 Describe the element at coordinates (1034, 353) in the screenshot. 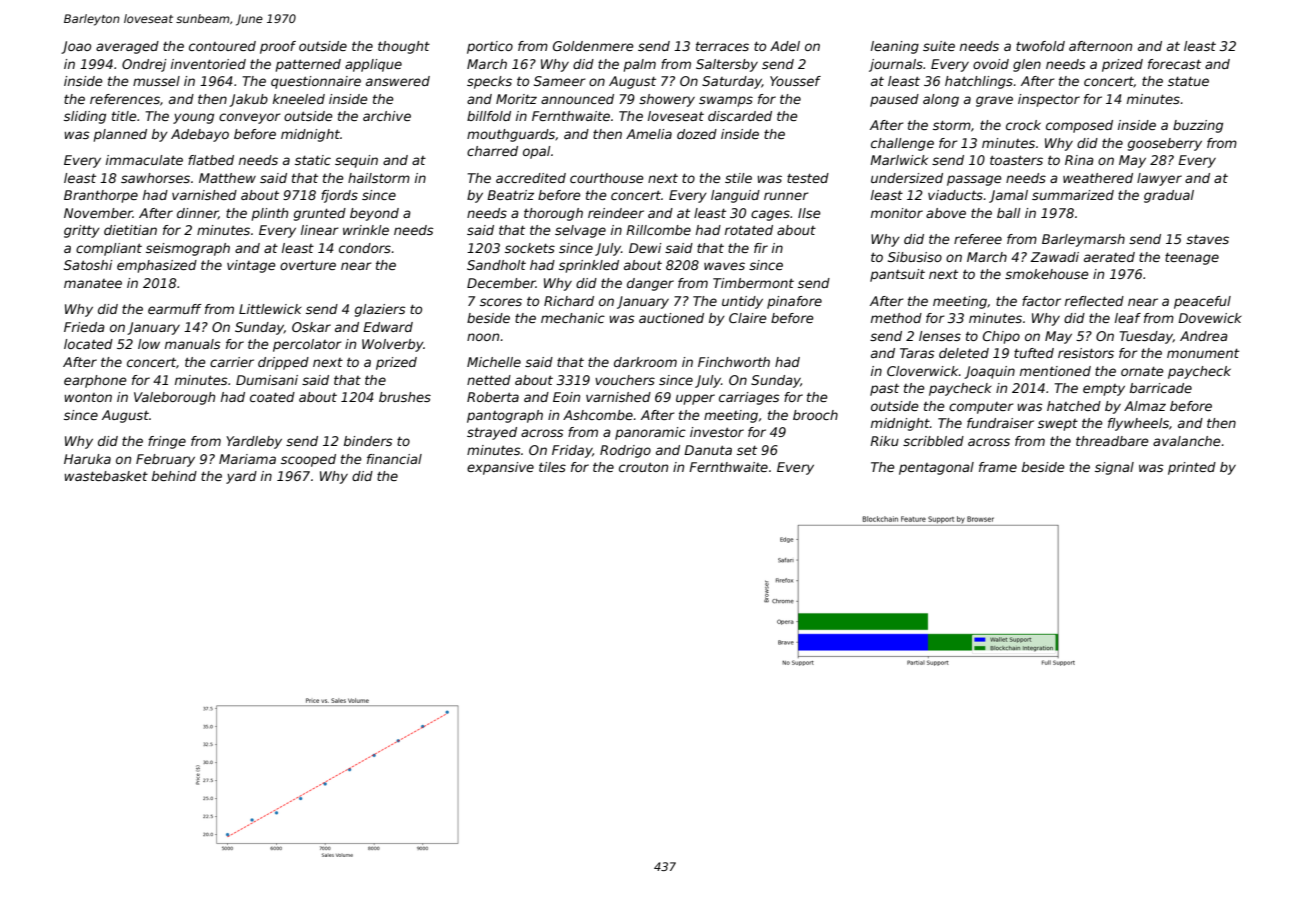

I see `tufted` at that location.
